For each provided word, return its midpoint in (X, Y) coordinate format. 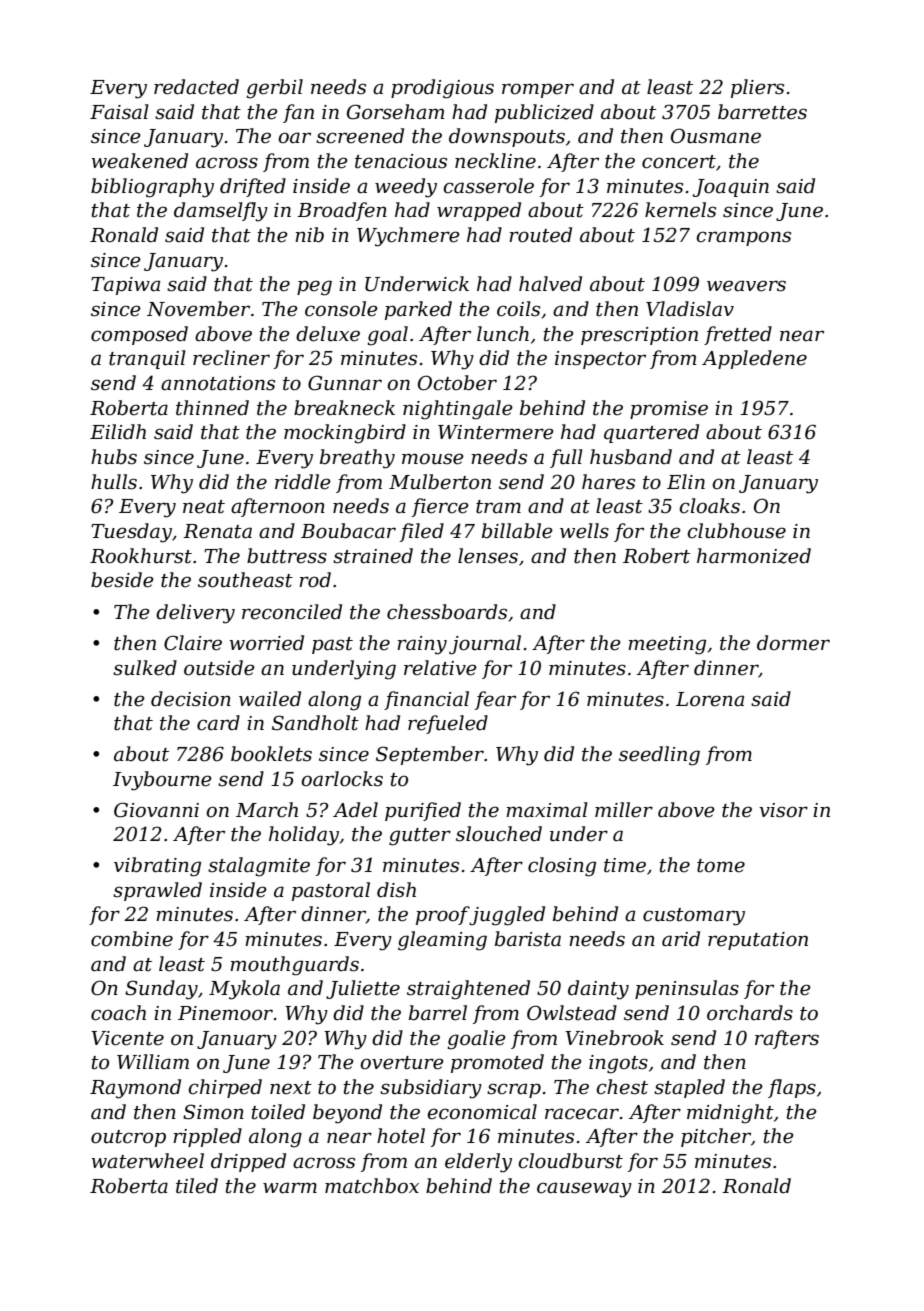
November (198, 309)
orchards (750, 1013)
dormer (793, 643)
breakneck (344, 408)
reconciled (292, 612)
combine (132, 939)
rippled (207, 1137)
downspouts (507, 137)
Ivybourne (162, 781)
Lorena (710, 699)
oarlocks (342, 779)
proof (443, 915)
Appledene (754, 359)
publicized (544, 113)
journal (485, 645)
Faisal (119, 112)
